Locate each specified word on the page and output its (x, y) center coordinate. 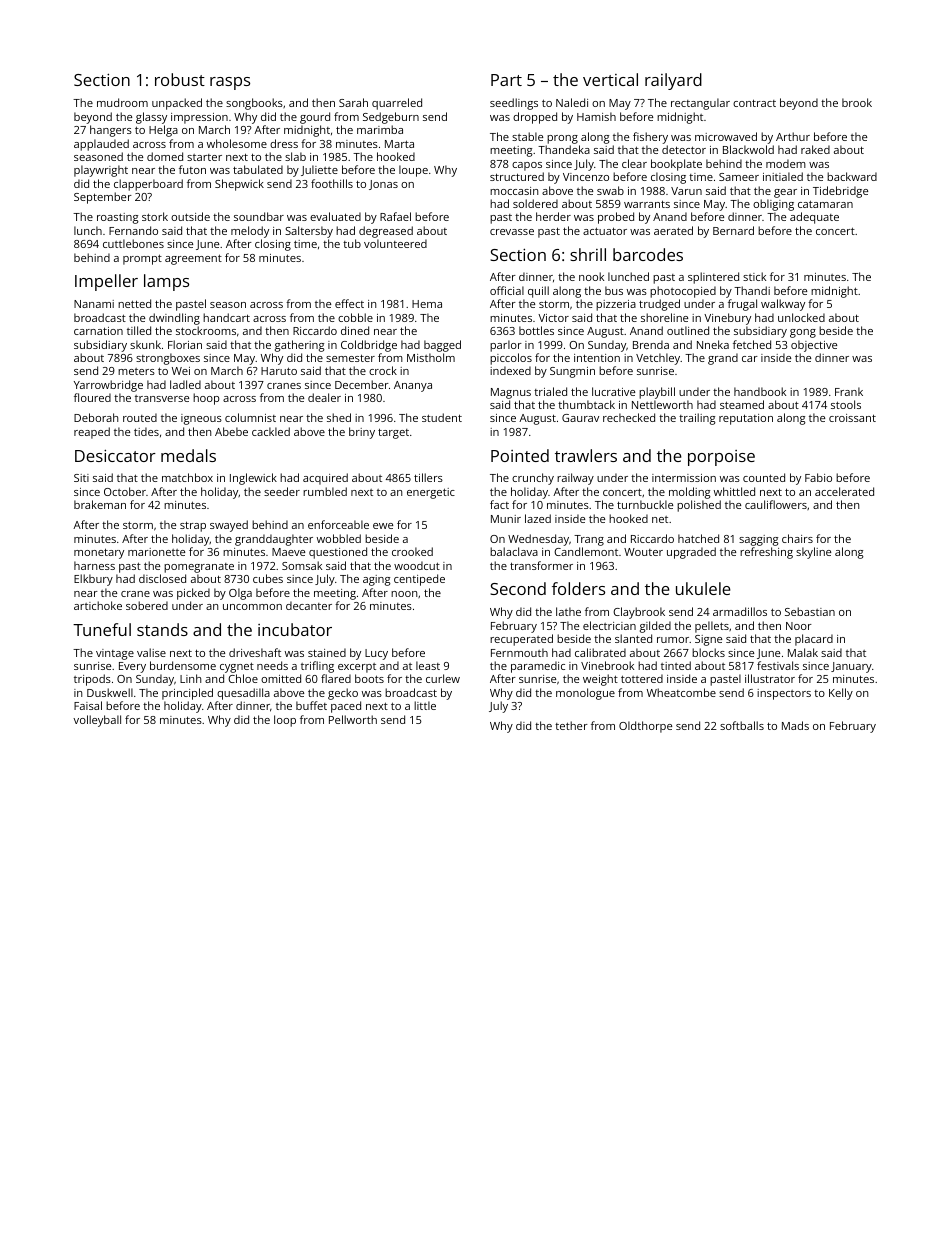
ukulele (703, 588)
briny (362, 433)
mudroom (122, 102)
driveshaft (255, 652)
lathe (568, 611)
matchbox (187, 477)
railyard (673, 81)
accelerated (844, 491)
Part (506, 80)
